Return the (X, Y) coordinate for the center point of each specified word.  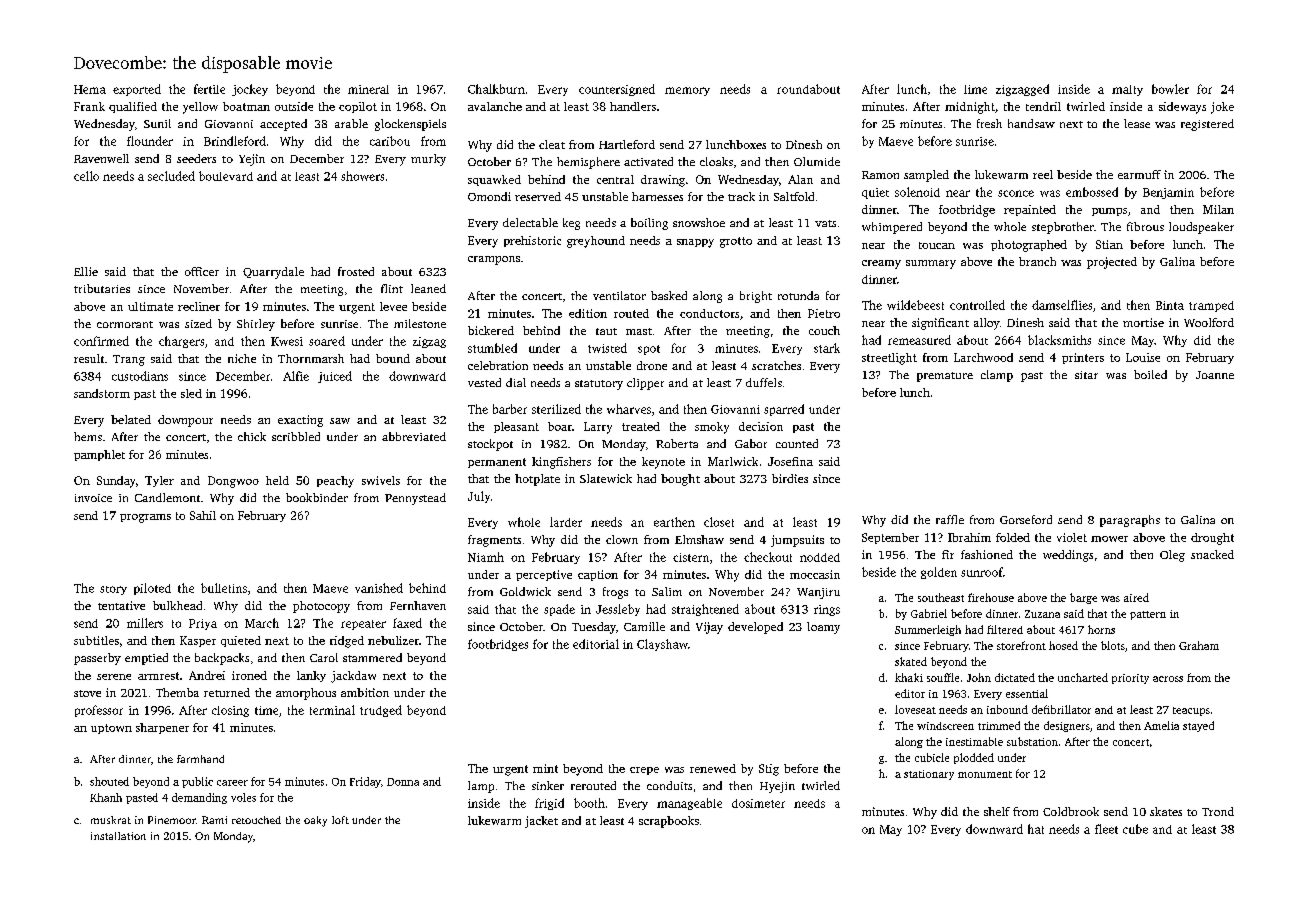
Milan (1218, 209)
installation (118, 836)
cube (1135, 829)
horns (1101, 629)
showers (362, 176)
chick (252, 436)
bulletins (224, 588)
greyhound (596, 242)
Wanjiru (818, 593)
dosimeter (758, 803)
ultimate (150, 306)
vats (825, 223)
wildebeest (915, 305)
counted (797, 443)
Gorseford (1026, 519)
